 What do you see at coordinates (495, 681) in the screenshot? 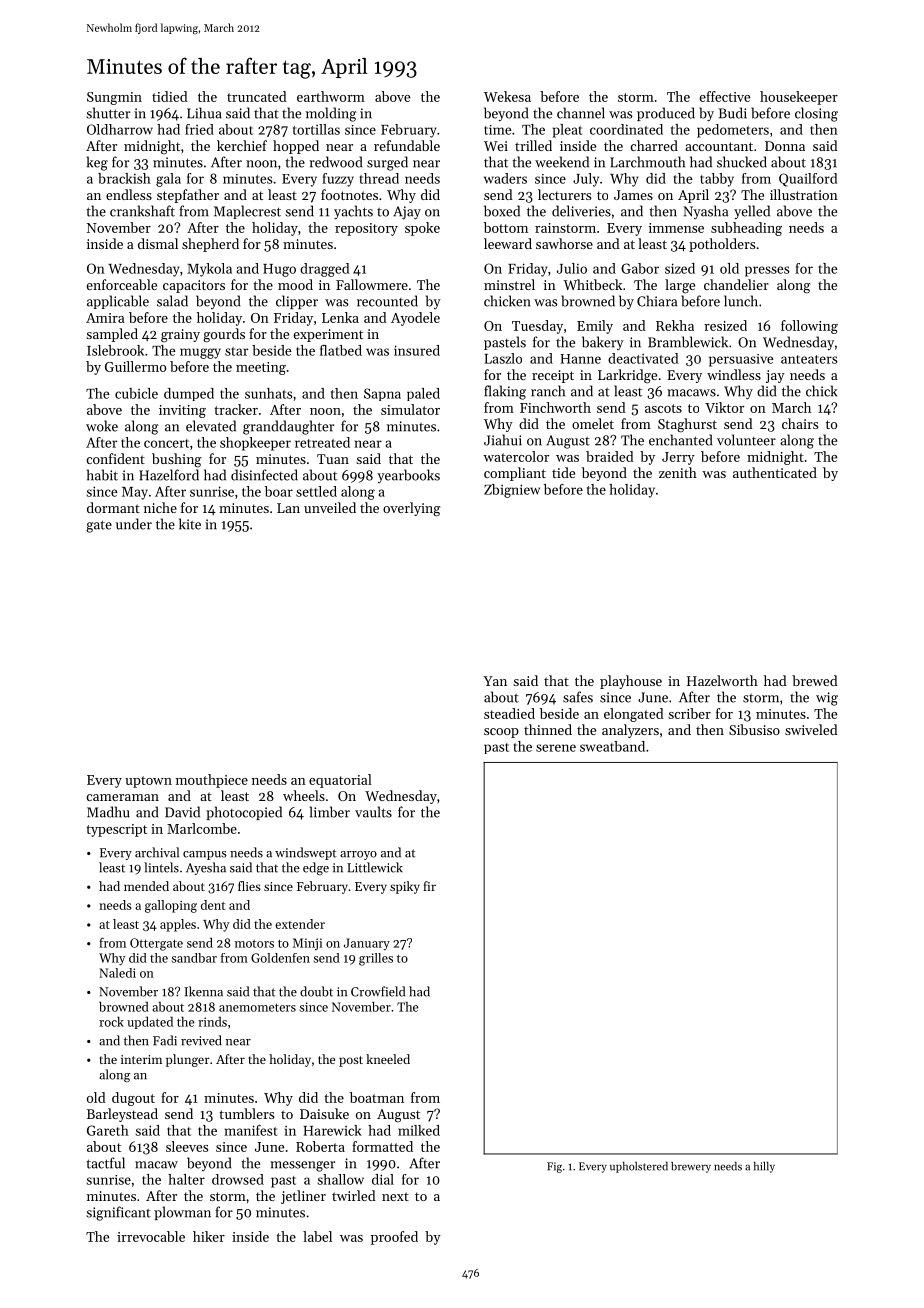
I see `Yan` at bounding box center [495, 681].
